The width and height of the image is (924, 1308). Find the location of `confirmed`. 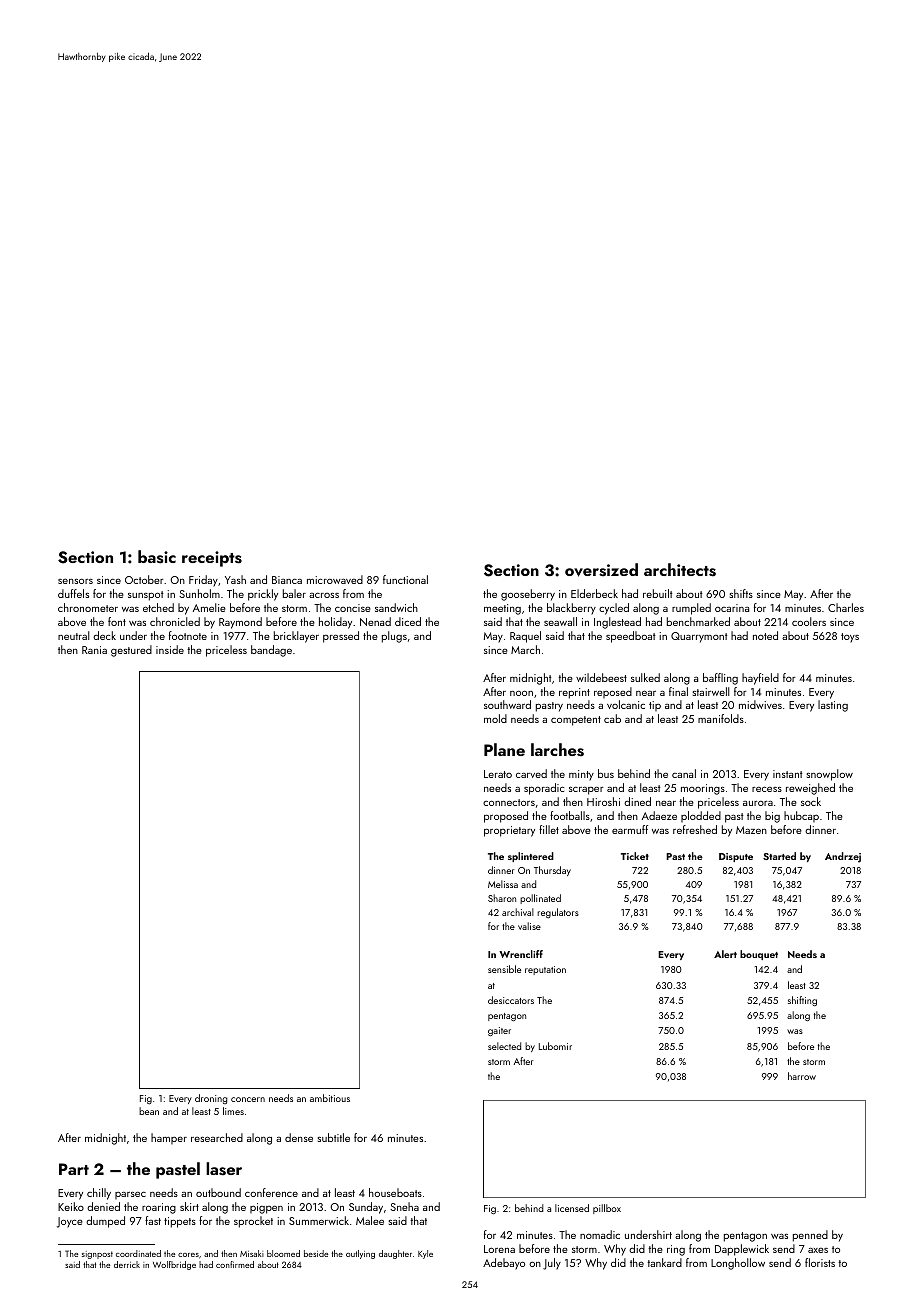

confirmed is located at coordinates (235, 1264).
